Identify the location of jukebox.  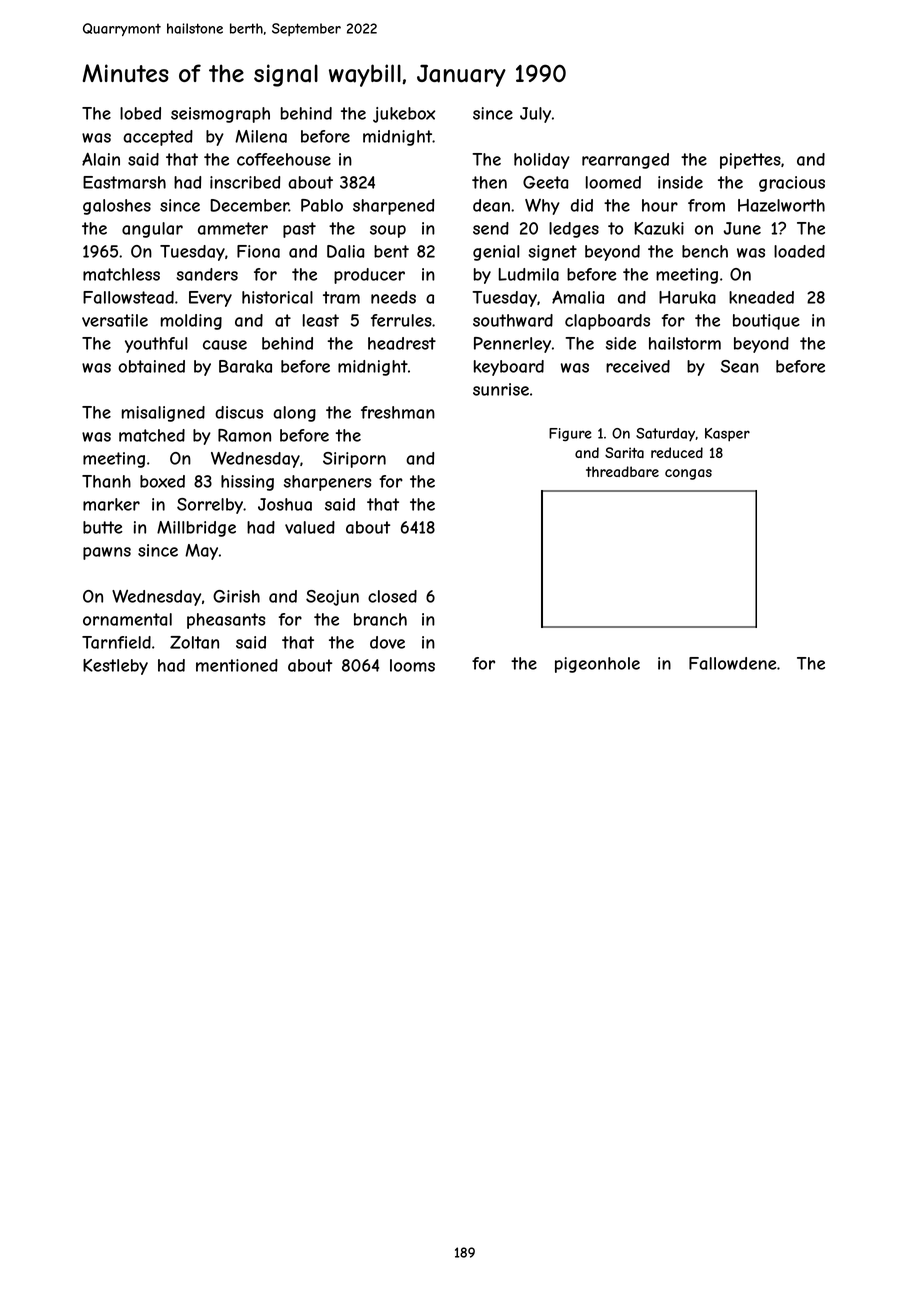
(404, 115).
